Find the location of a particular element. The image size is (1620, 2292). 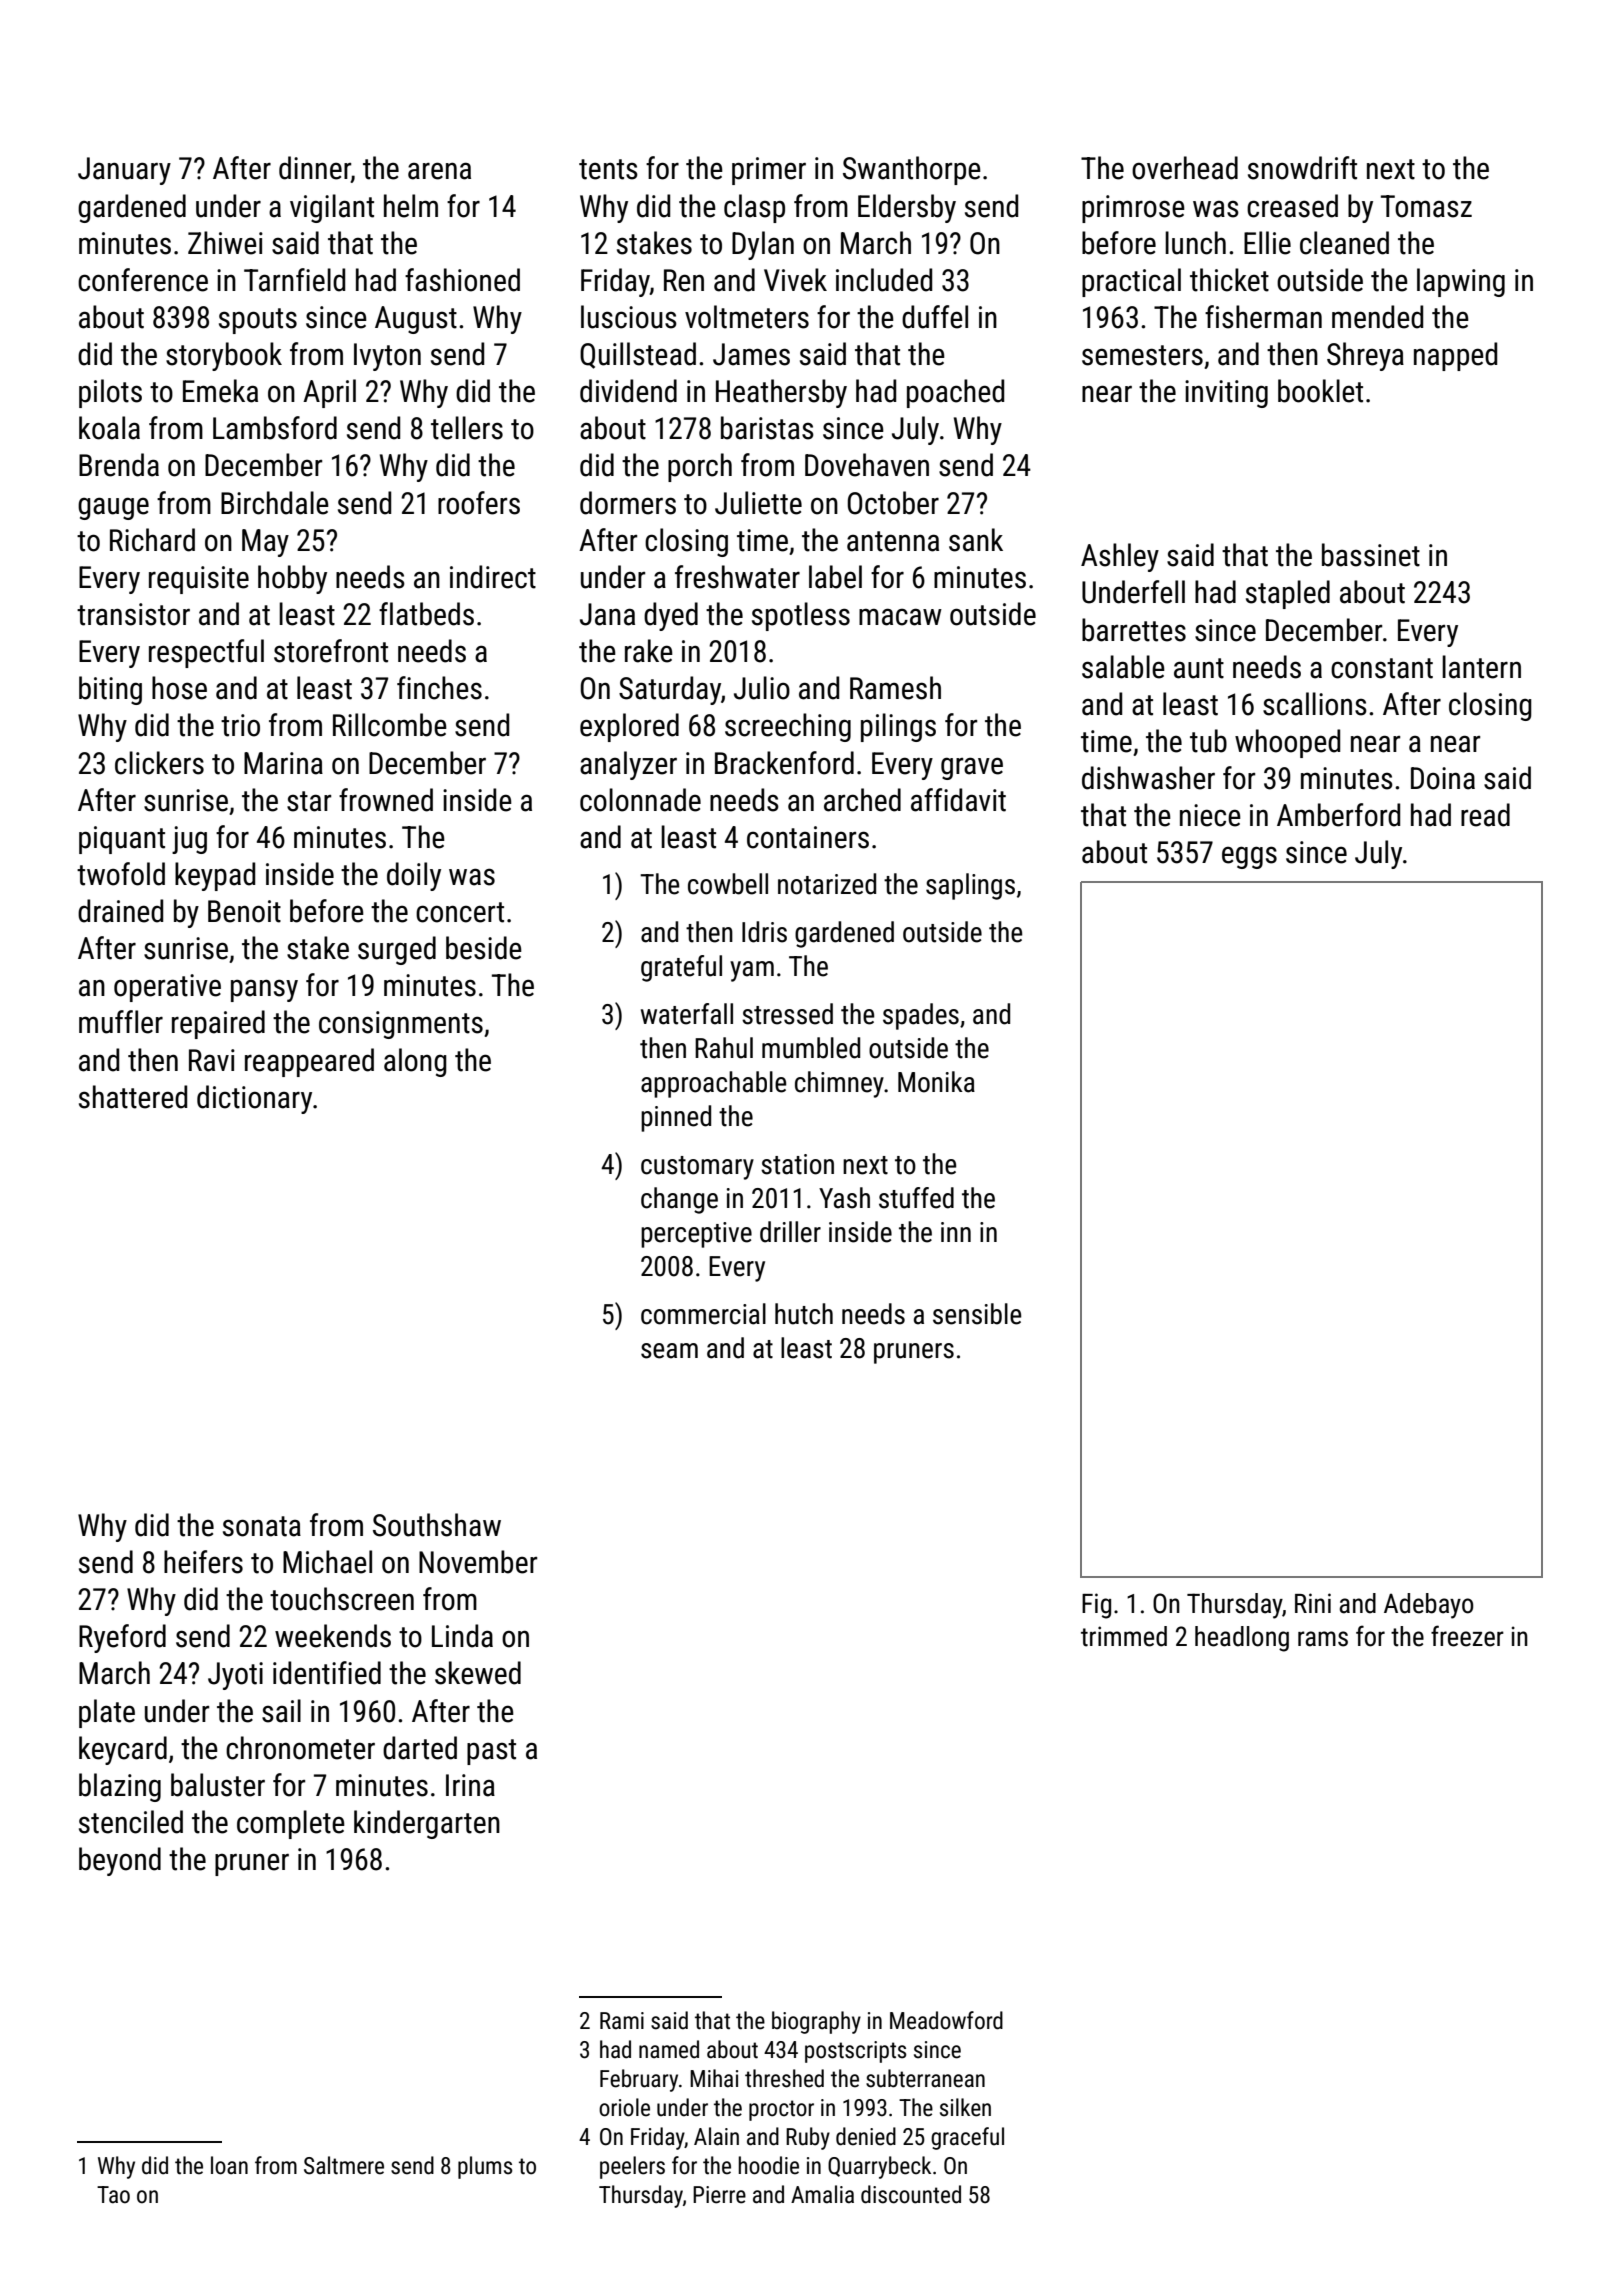

tents is located at coordinates (608, 169).
